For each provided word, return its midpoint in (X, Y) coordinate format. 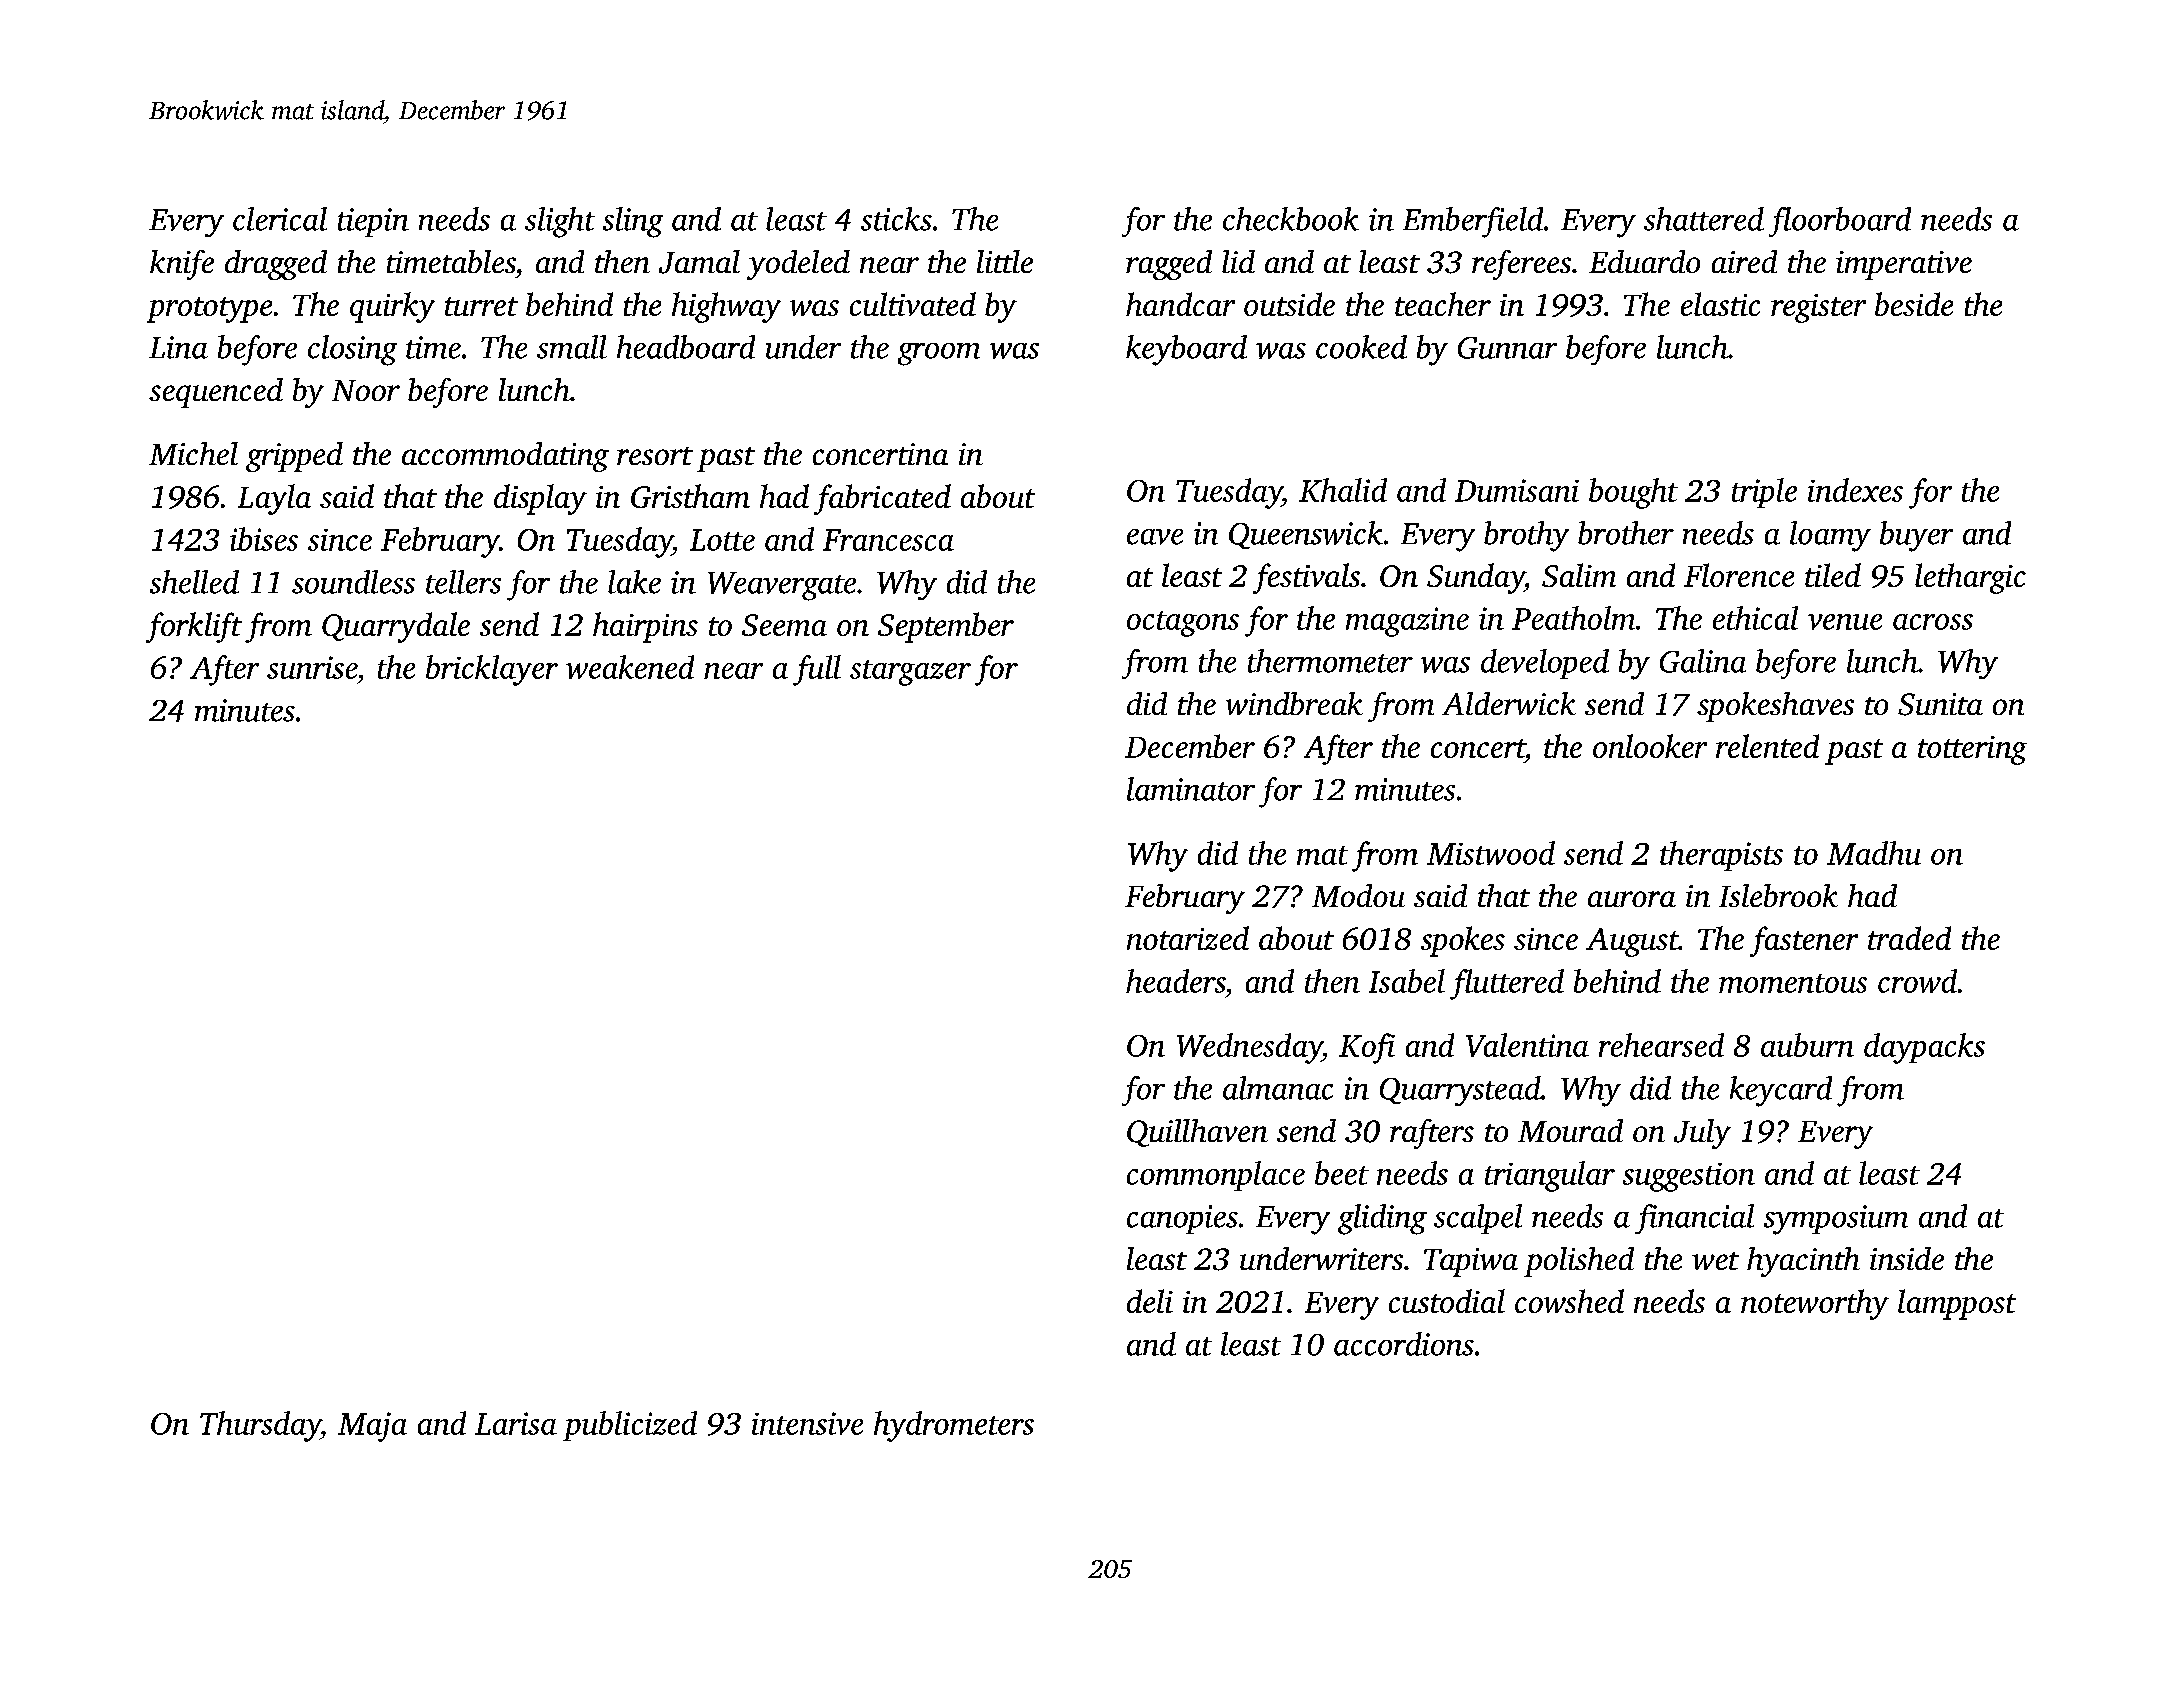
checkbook (1291, 219)
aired (1744, 261)
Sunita (1940, 704)
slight (560, 222)
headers (1175, 981)
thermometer (1330, 661)
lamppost (1957, 1304)
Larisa (516, 1423)
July (1702, 1134)
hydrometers (954, 1426)
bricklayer (492, 670)
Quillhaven (1197, 1133)
